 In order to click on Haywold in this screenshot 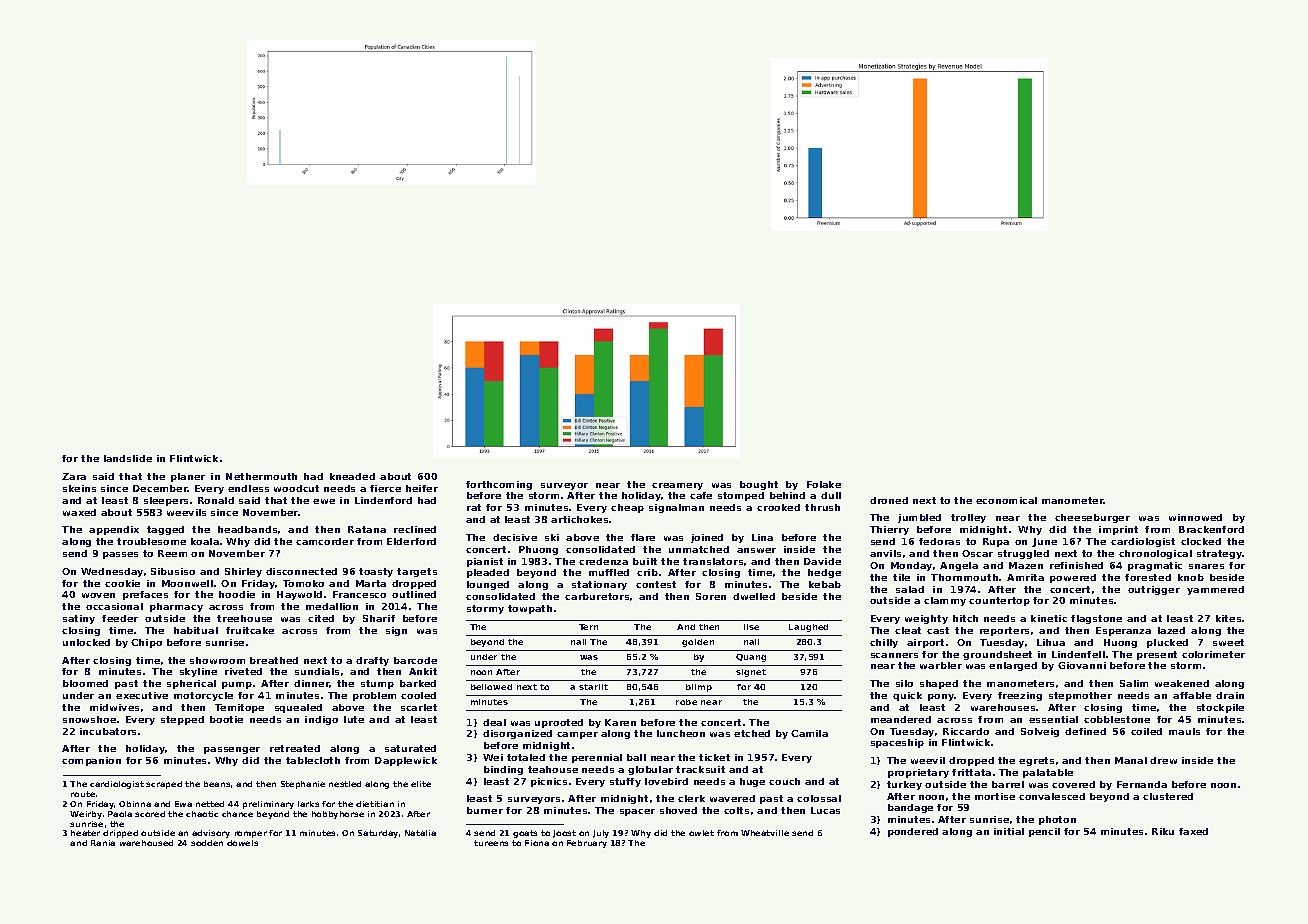, I will do `click(299, 595)`.
